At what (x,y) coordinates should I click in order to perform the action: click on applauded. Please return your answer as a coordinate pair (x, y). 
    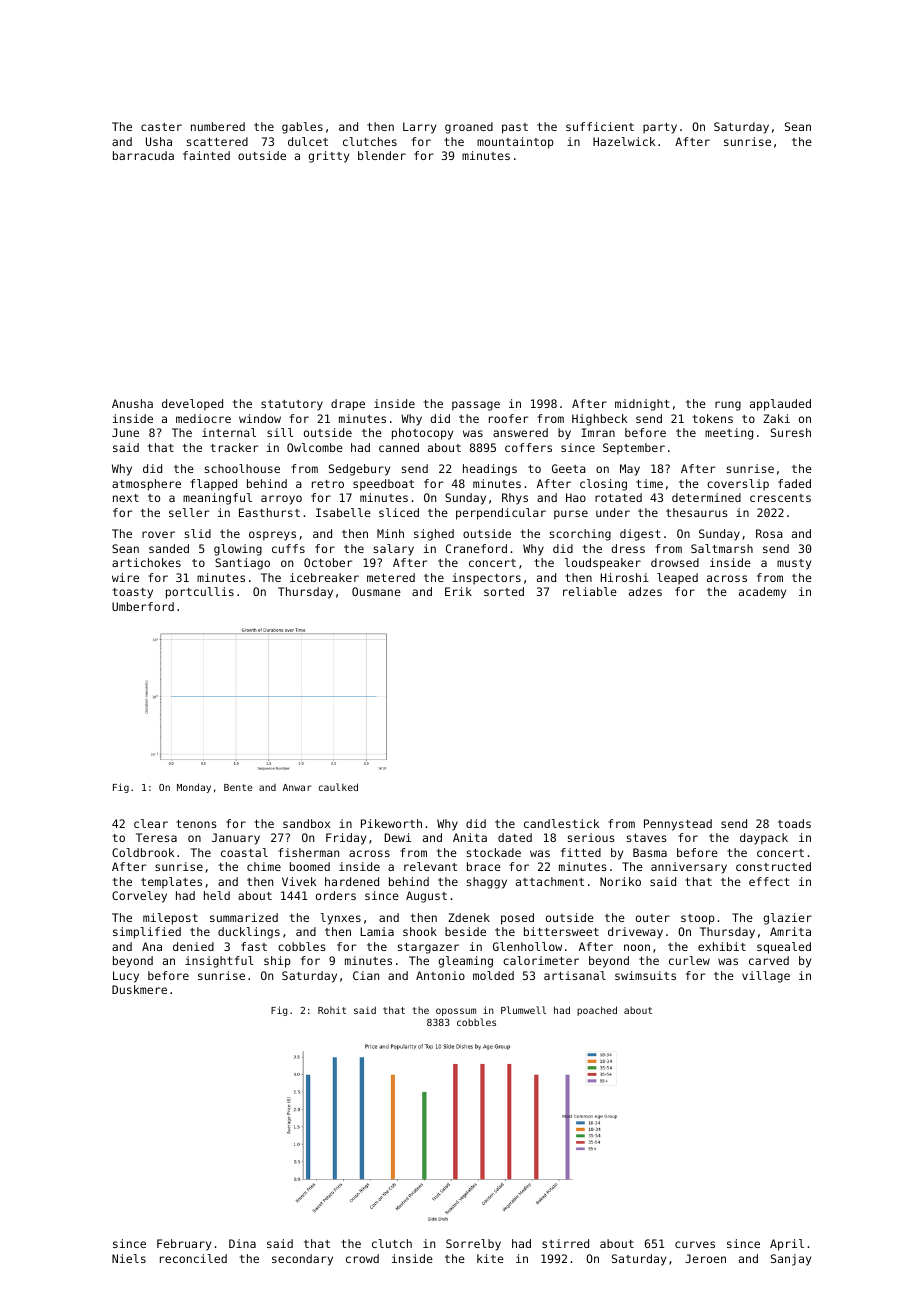
    Looking at the image, I should click on (780, 405).
